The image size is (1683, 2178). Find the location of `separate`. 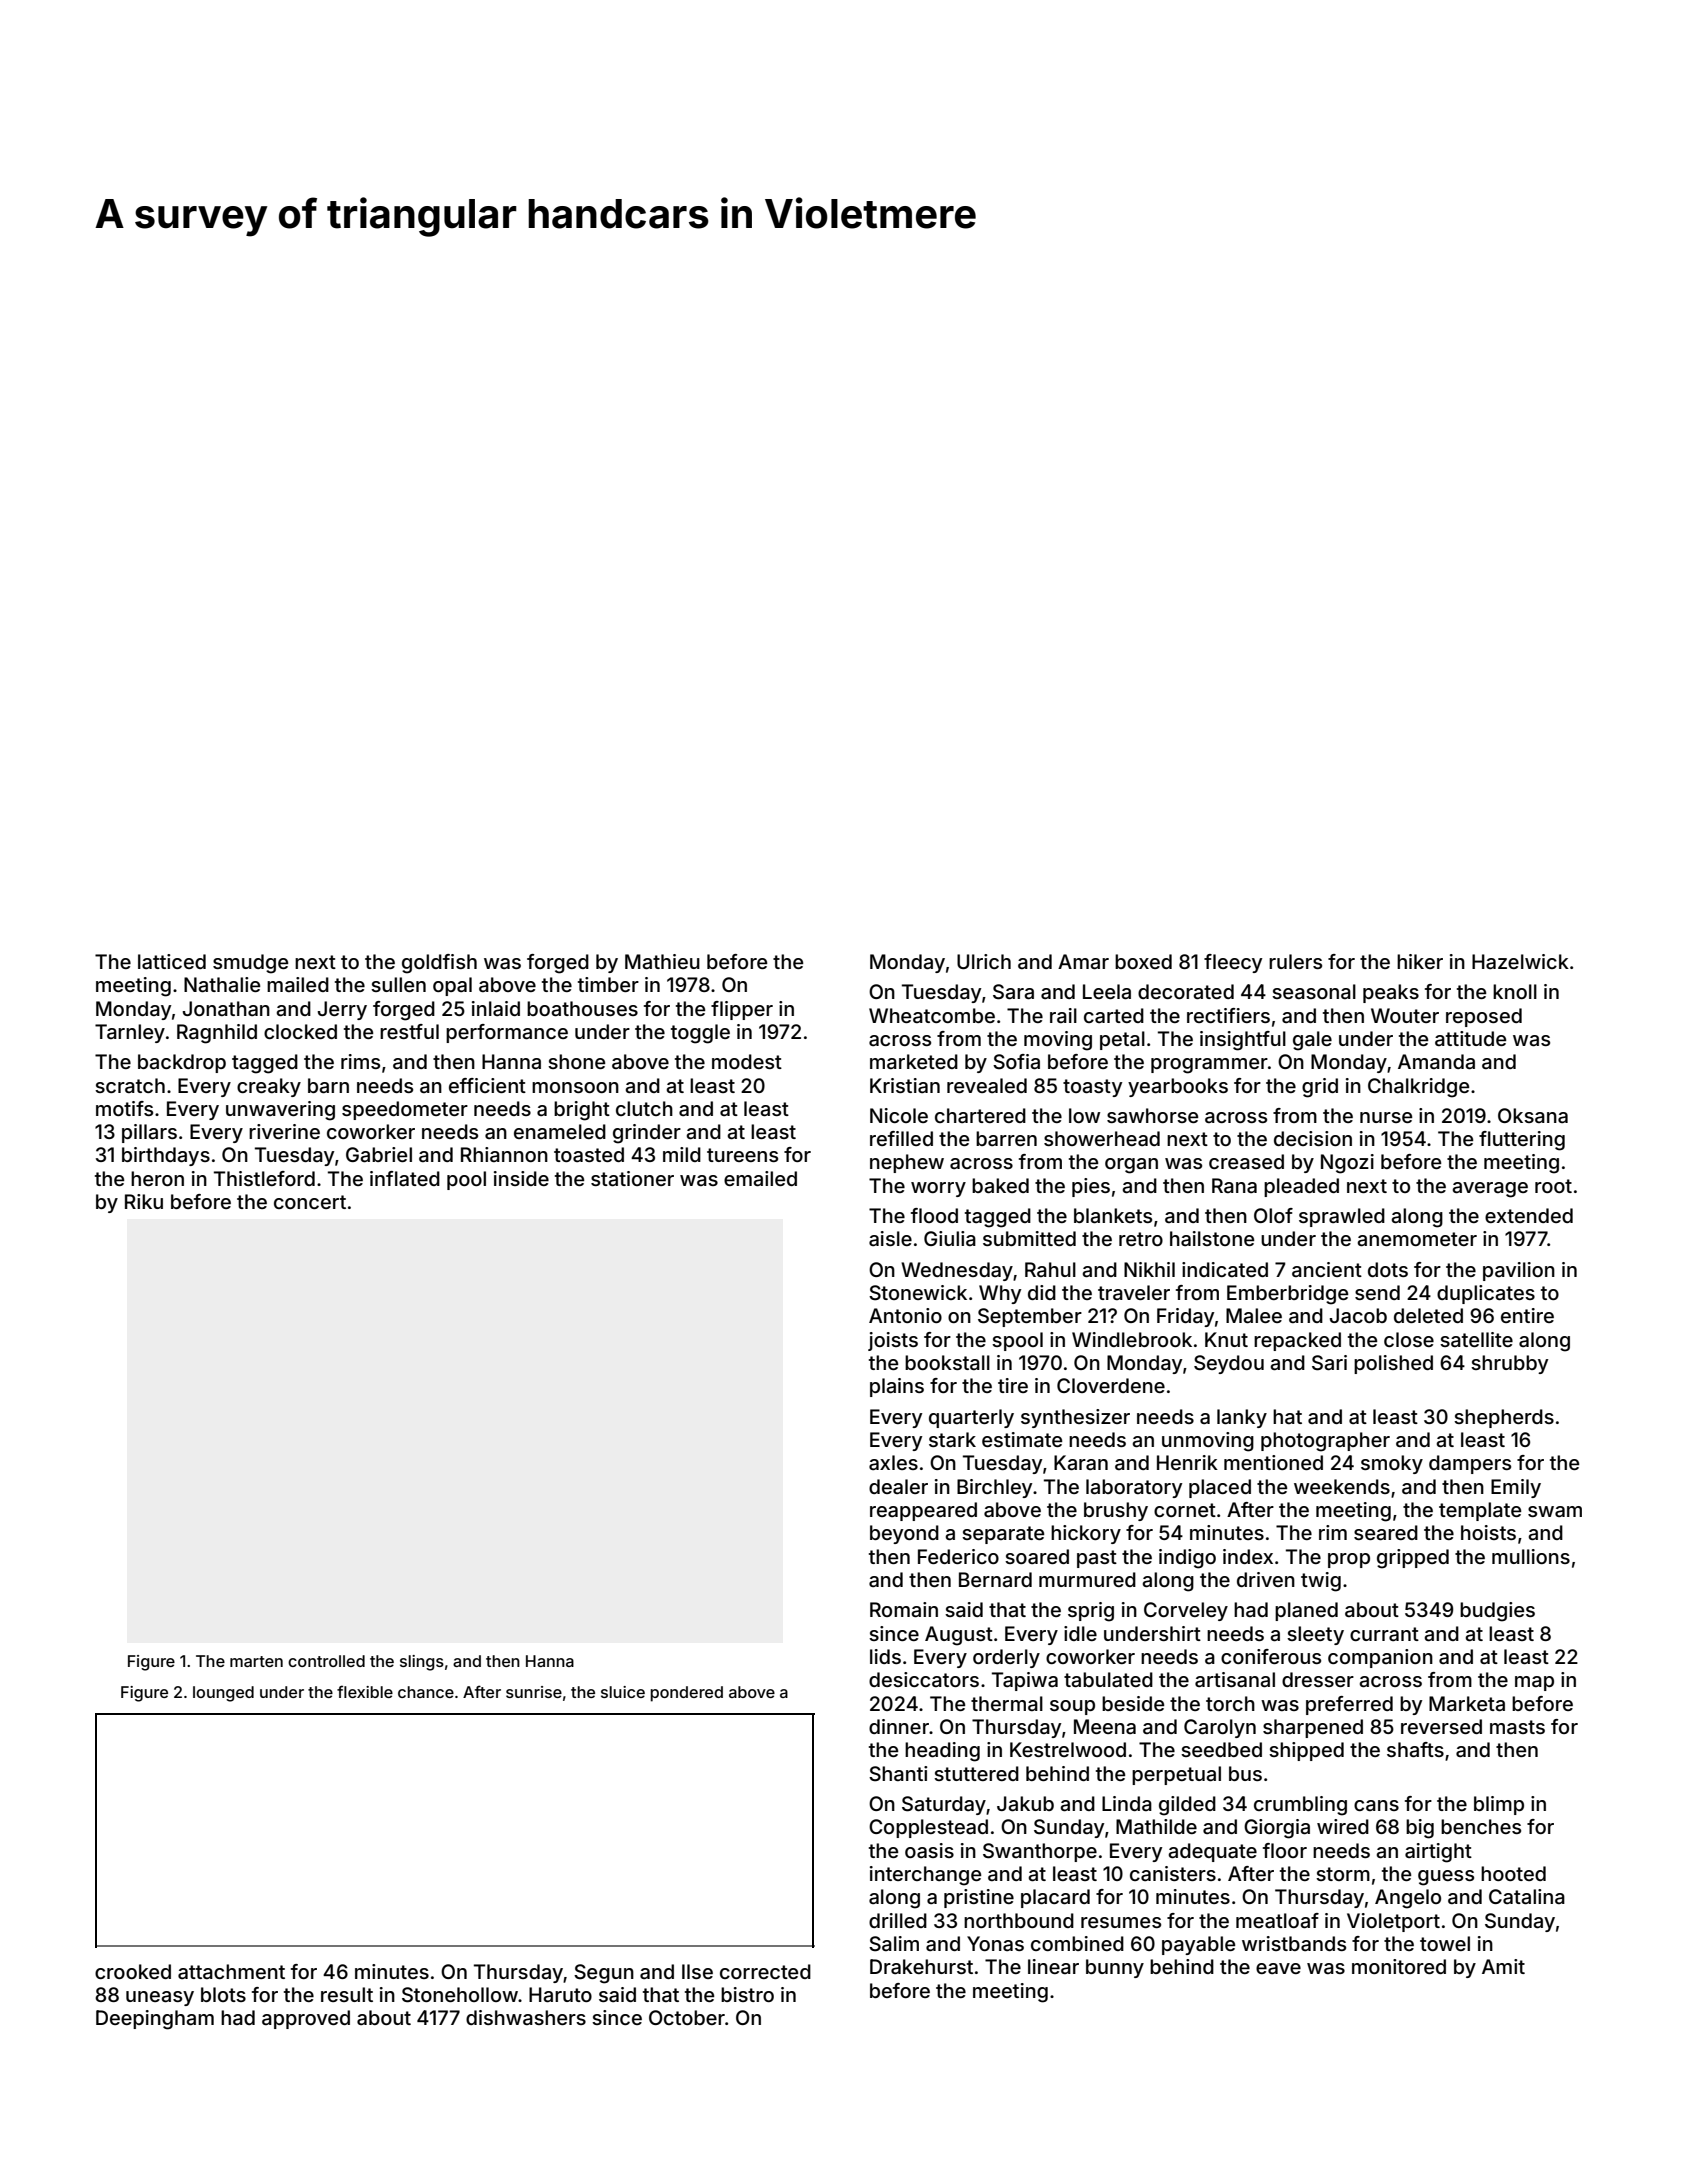

separate is located at coordinates (1003, 1535).
